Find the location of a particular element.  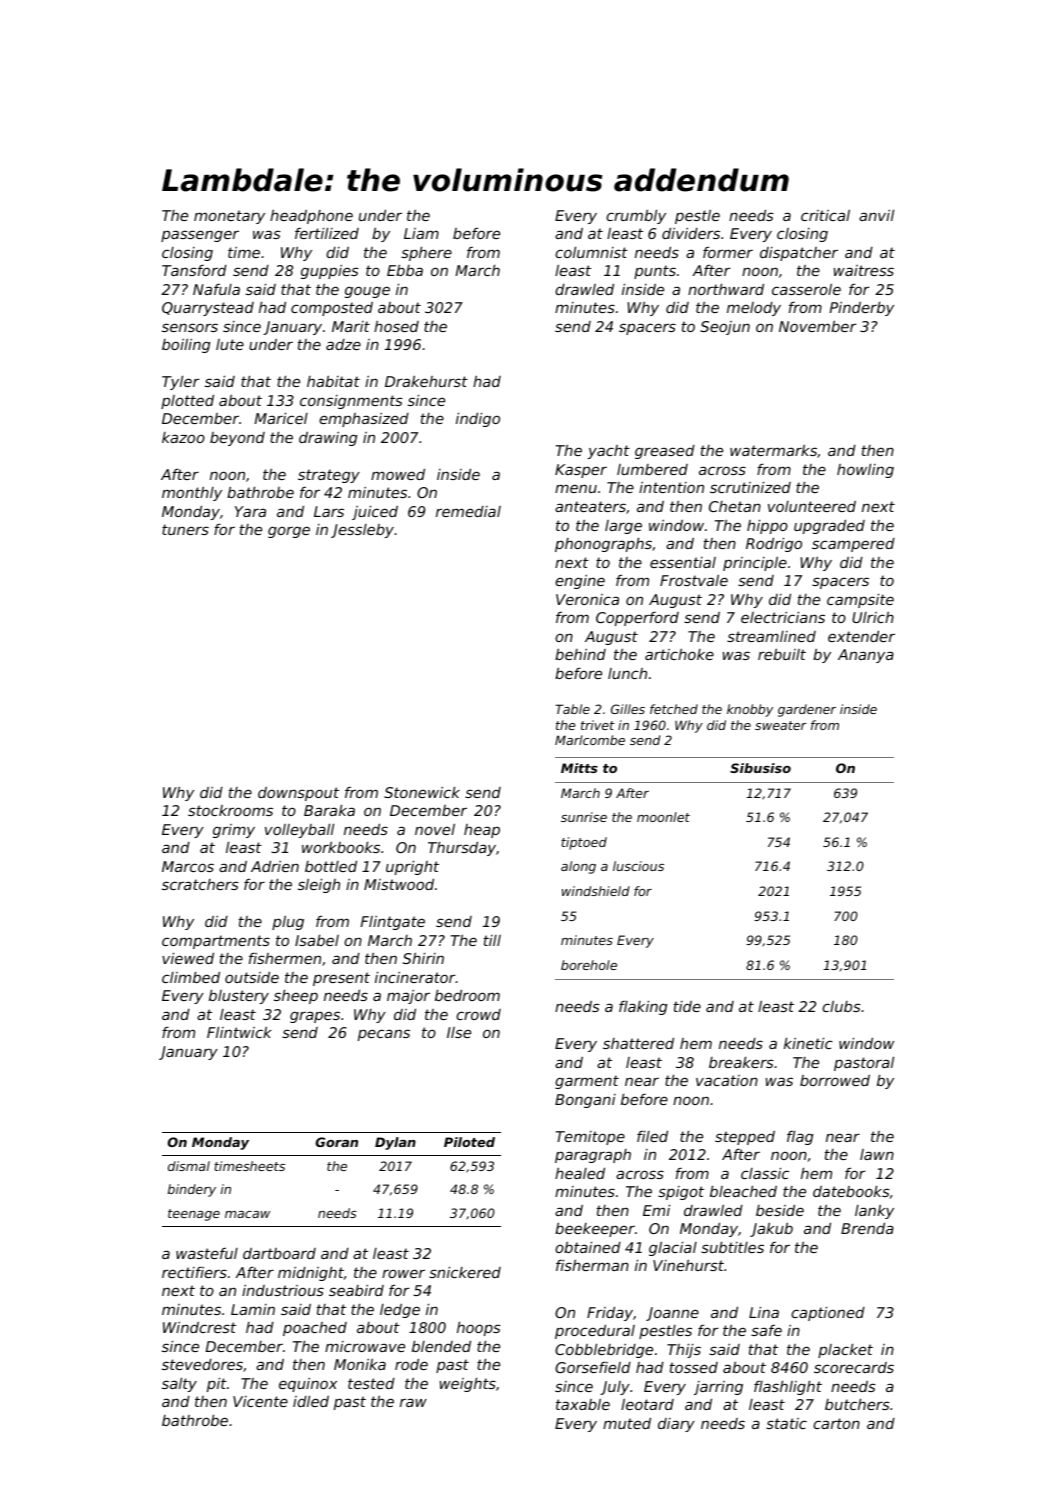

critical is located at coordinates (825, 215).
